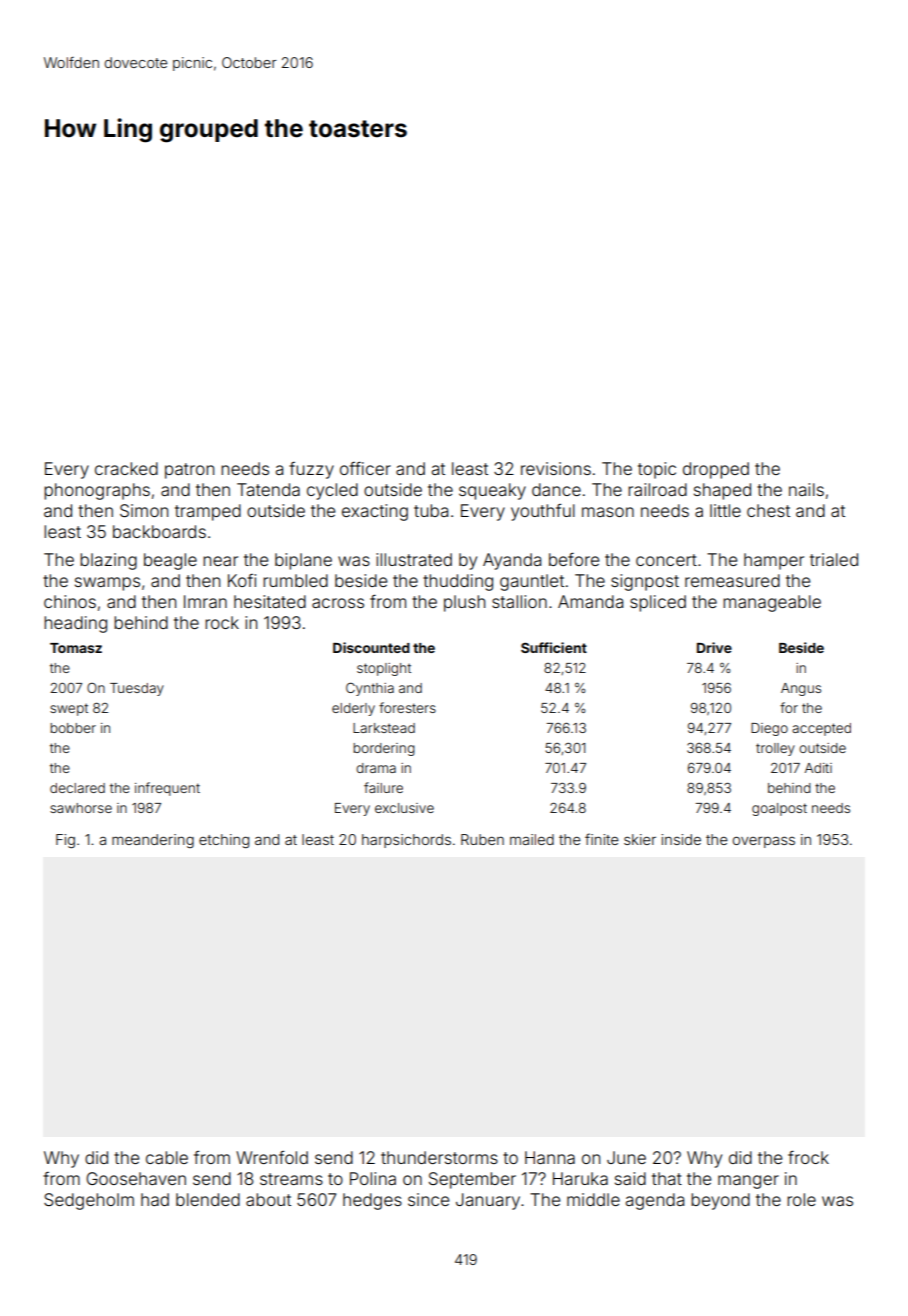 Image resolution: width=908 pixels, height=1316 pixels. Describe the element at coordinates (167, 1157) in the image. I see `cable` at that location.
